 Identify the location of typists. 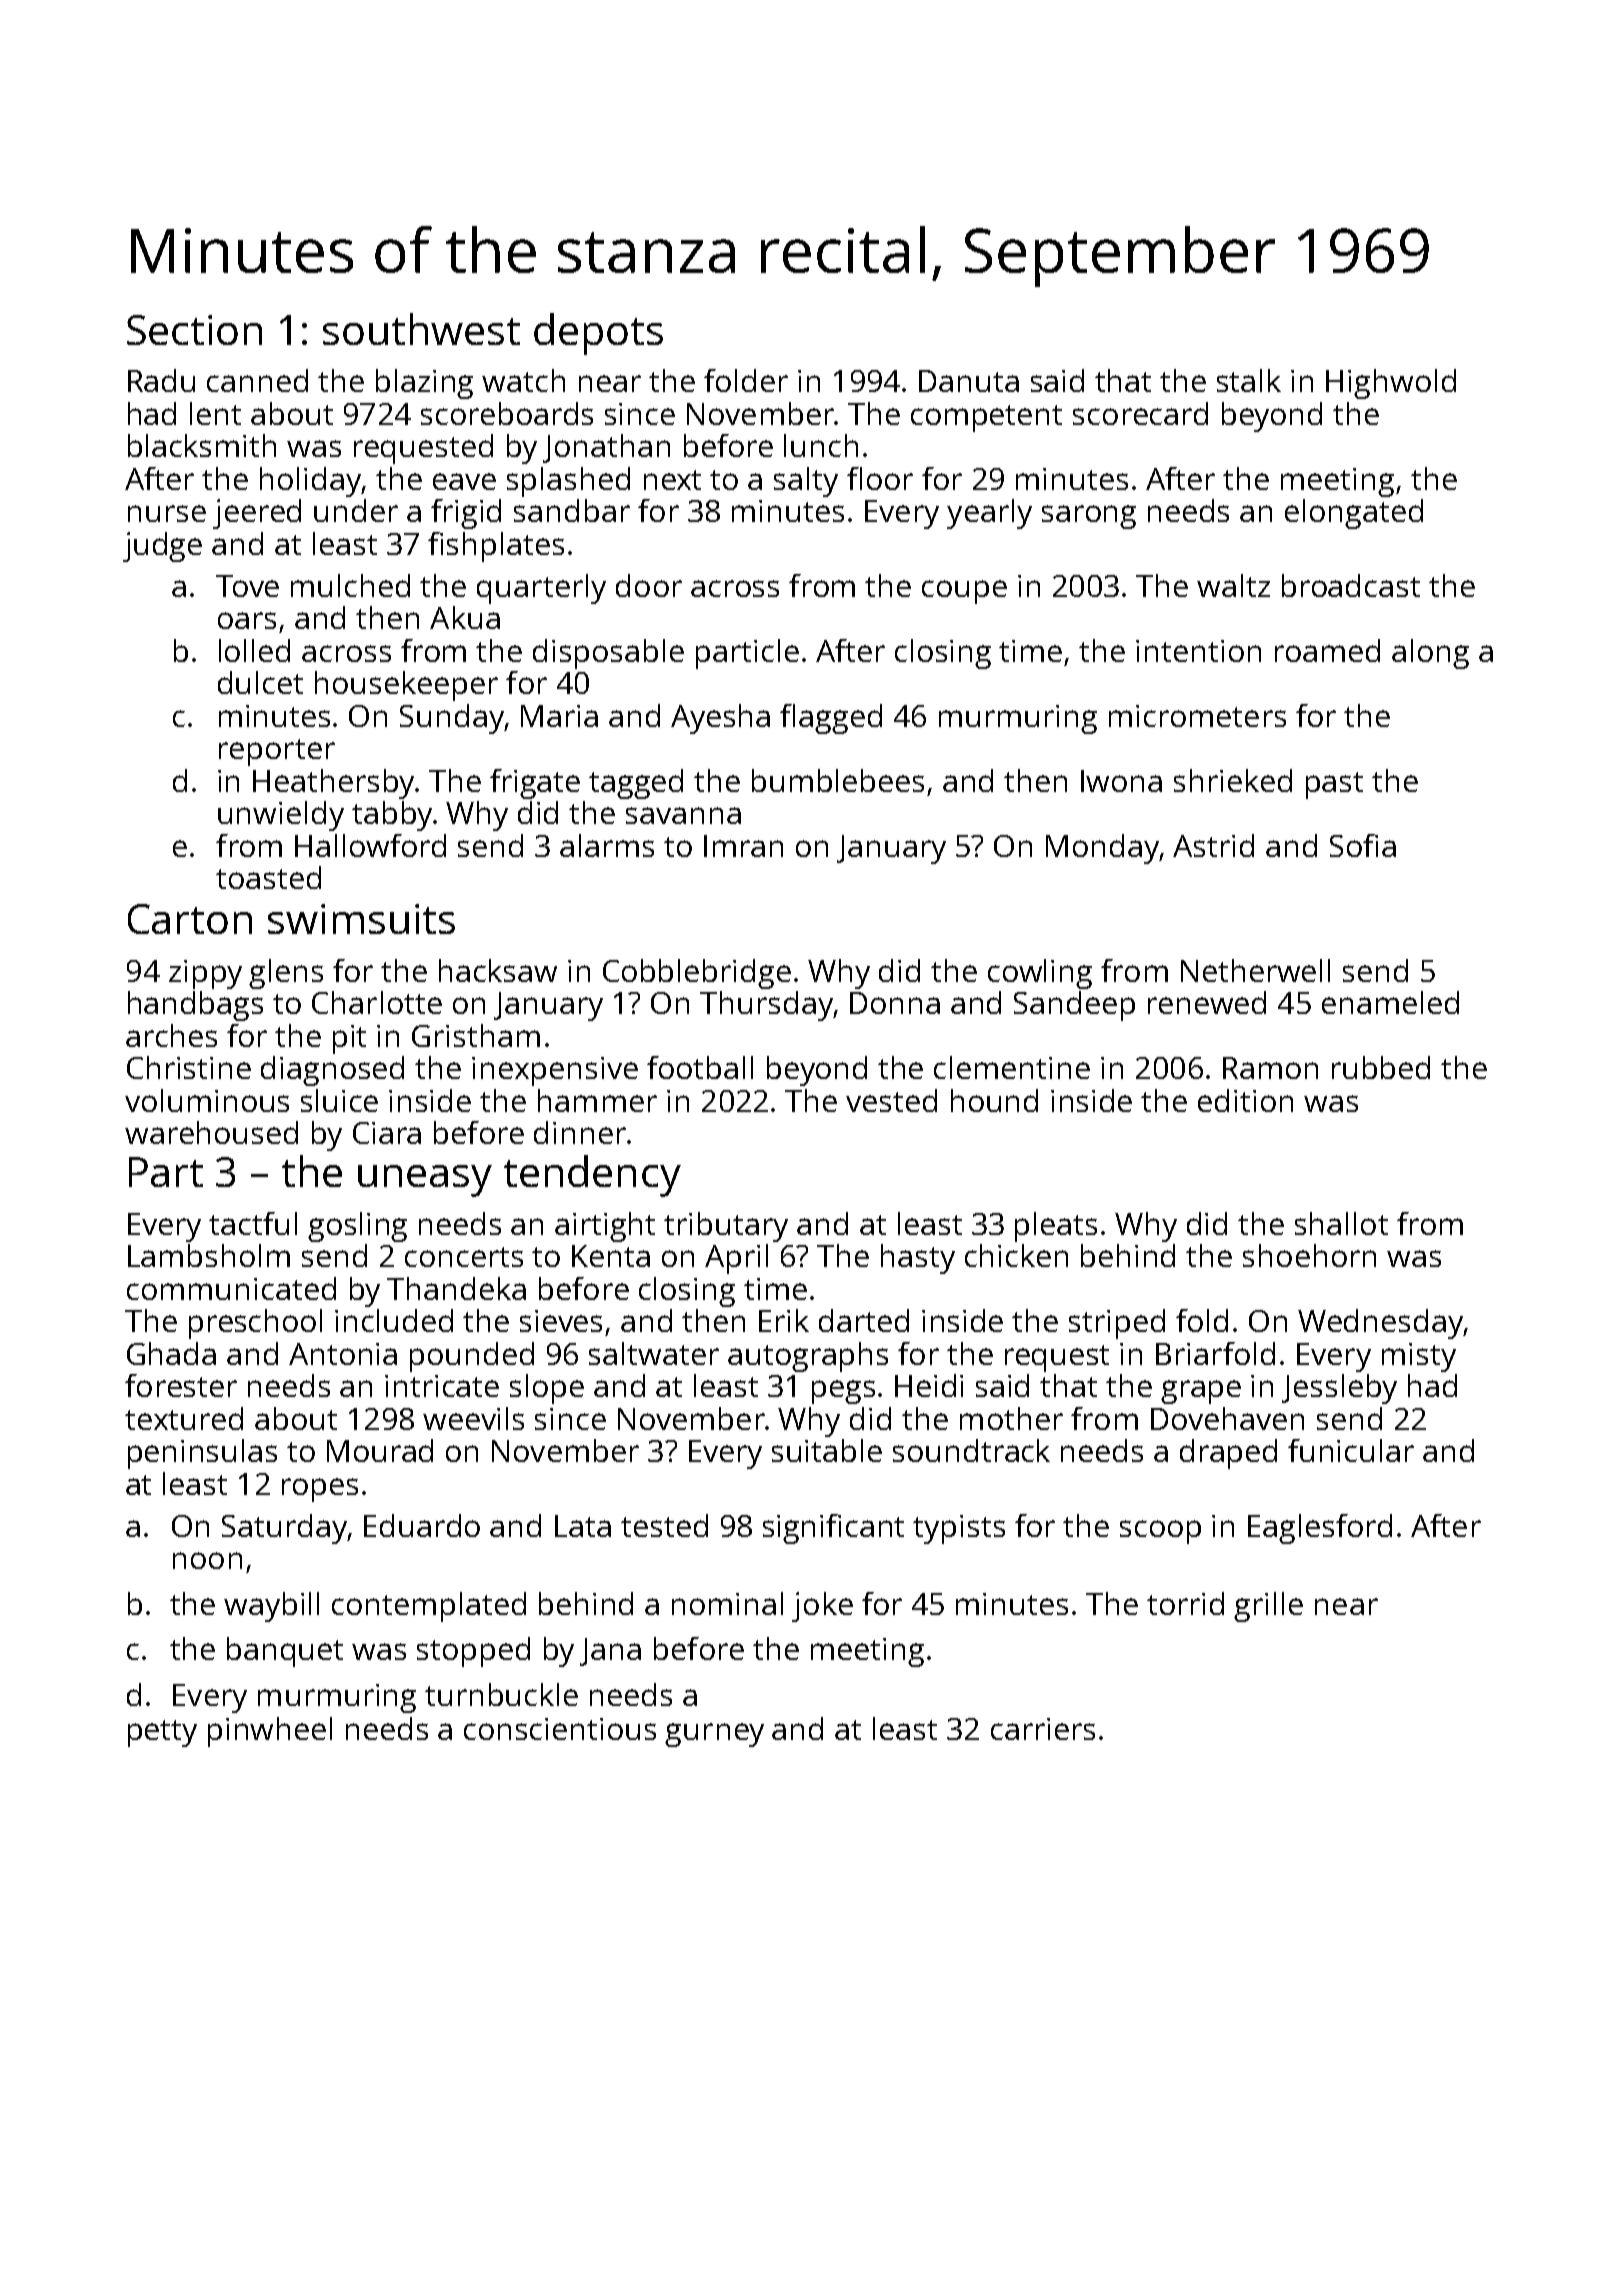
(959, 1529).
